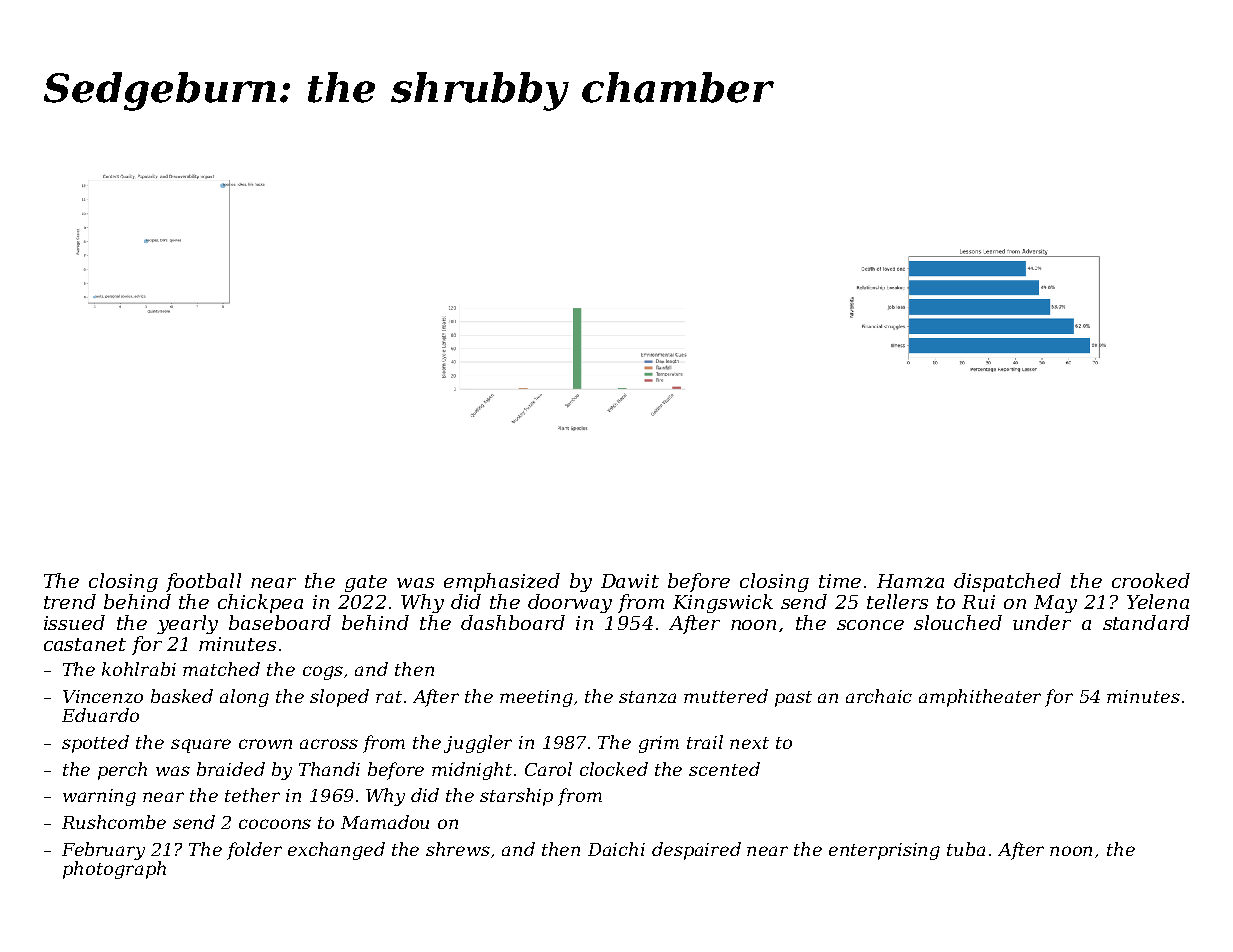  I want to click on baseboard, so click(280, 622).
